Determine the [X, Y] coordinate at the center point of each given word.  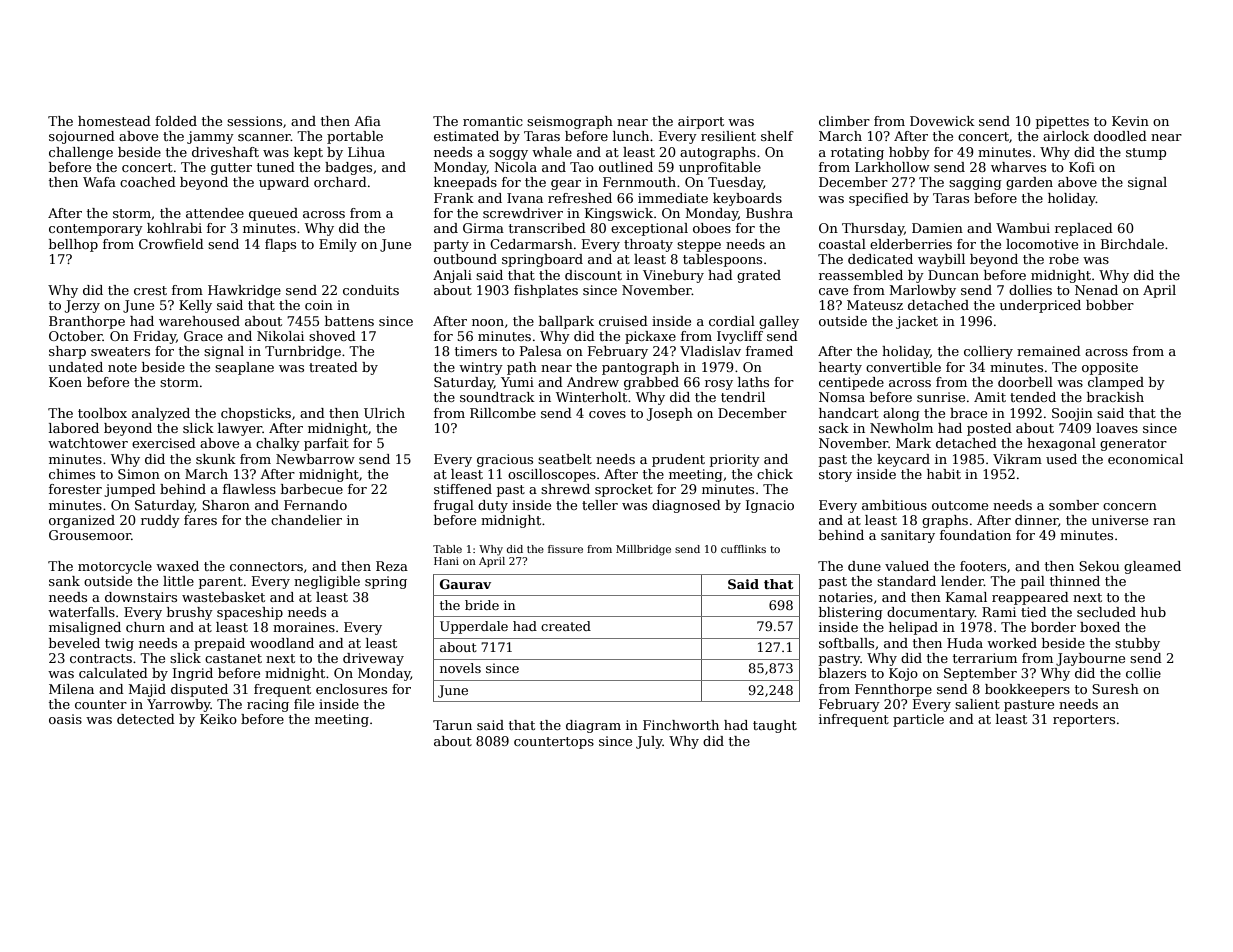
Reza [392, 566]
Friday [155, 337]
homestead [114, 121]
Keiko [218, 719]
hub [1153, 612]
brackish [1115, 397]
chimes [72, 474]
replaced [1084, 229]
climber [844, 121]
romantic [493, 121]
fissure [565, 549]
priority [735, 460]
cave [833, 291]
